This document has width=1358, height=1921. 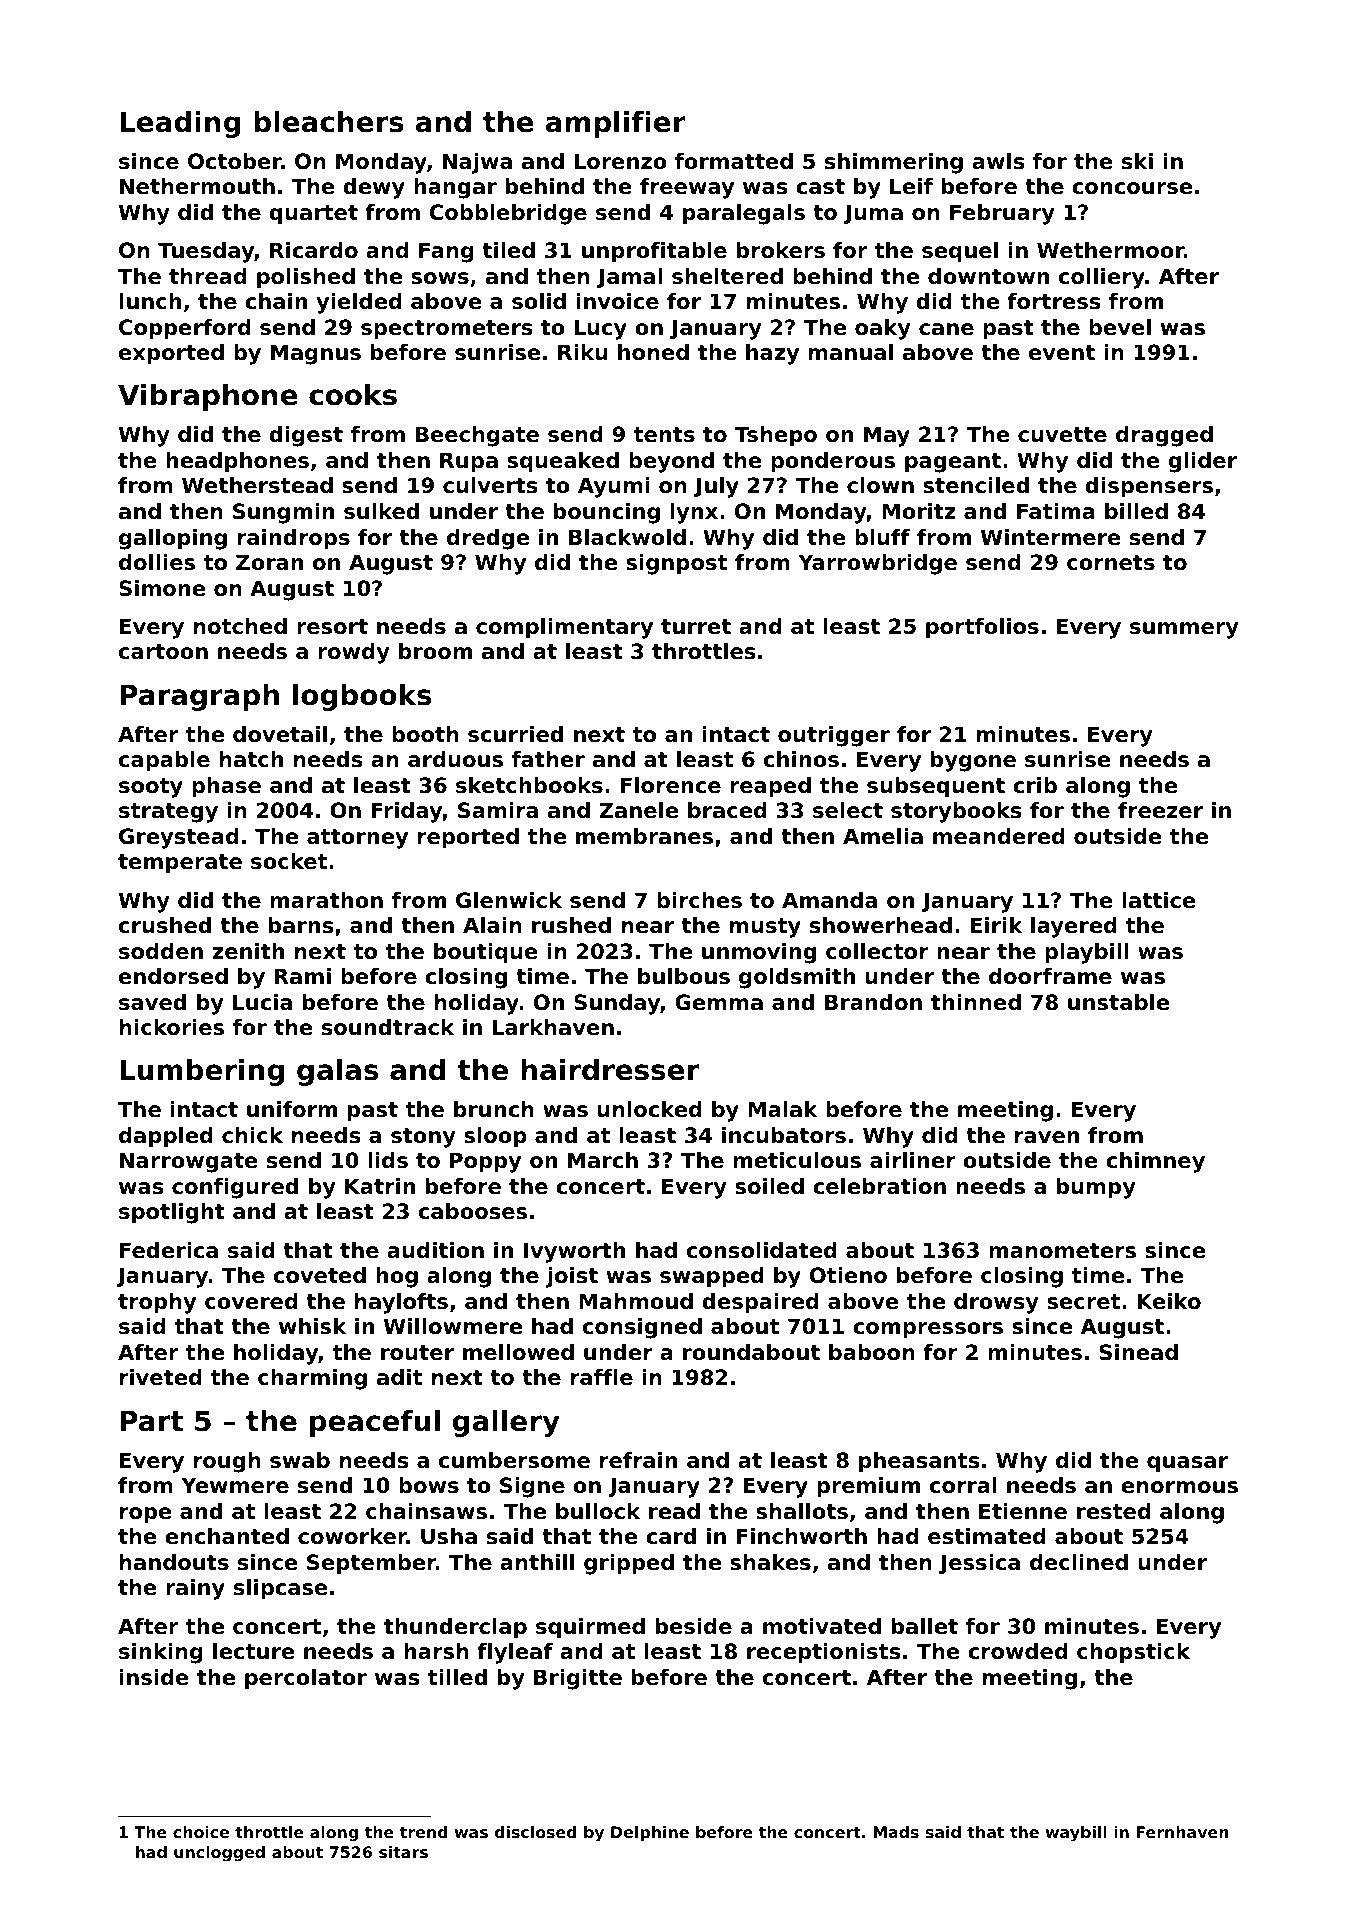 I want to click on awls, so click(x=998, y=161).
